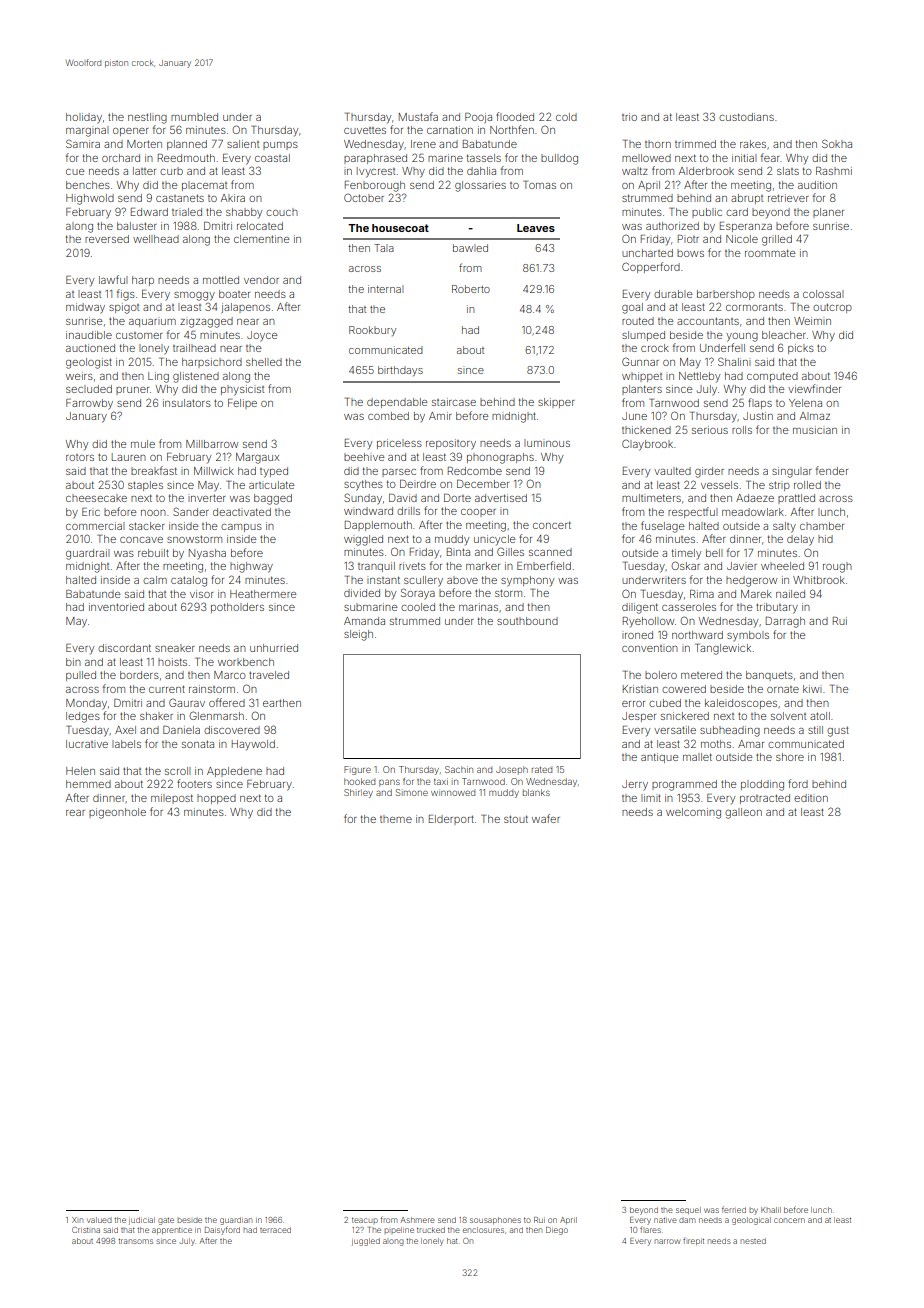 The image size is (924, 1308). Describe the element at coordinates (357, 770) in the screenshot. I see `Figure` at that location.
